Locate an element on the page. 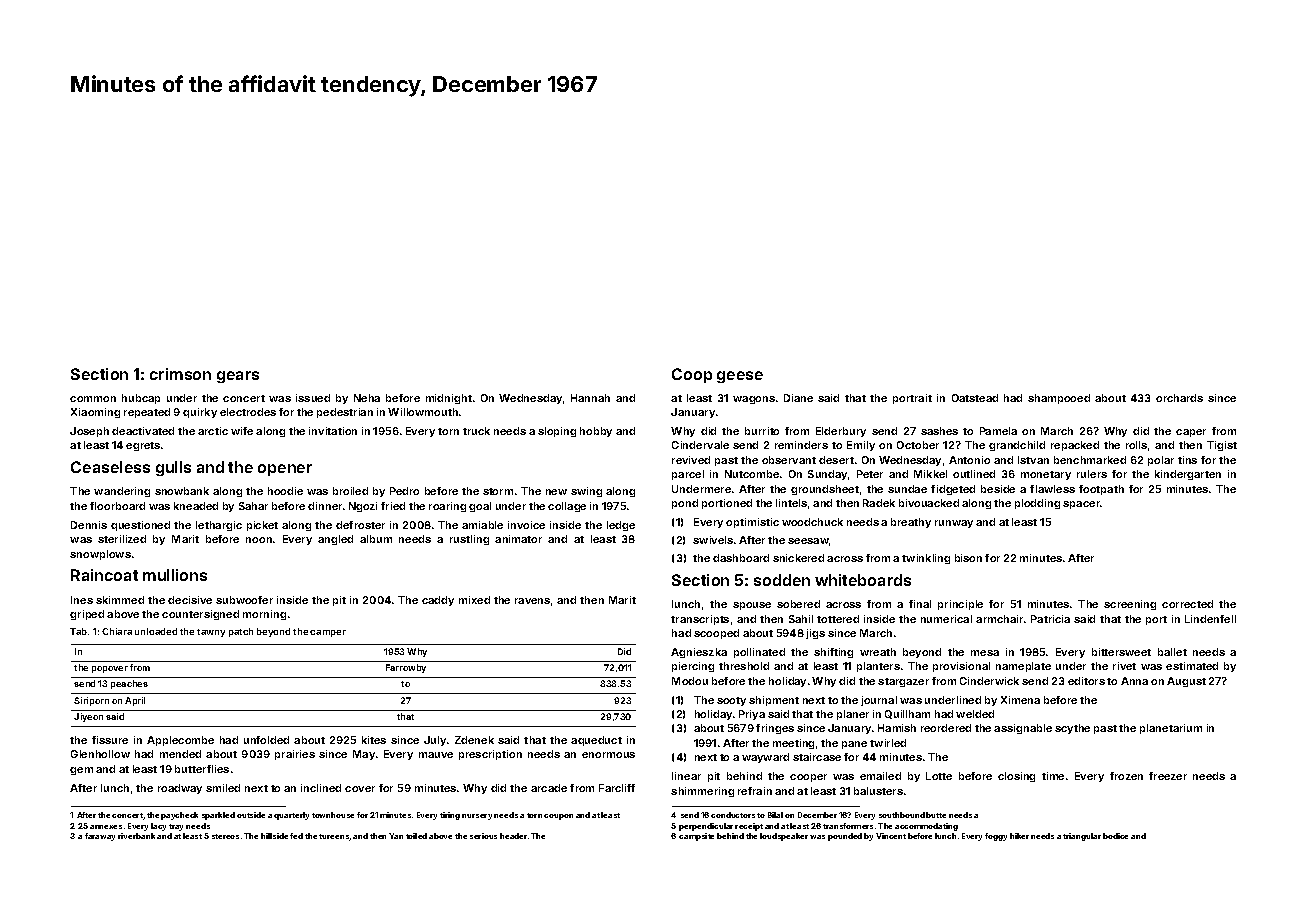 This document has width=1308, height=924. crimson is located at coordinates (180, 374).
